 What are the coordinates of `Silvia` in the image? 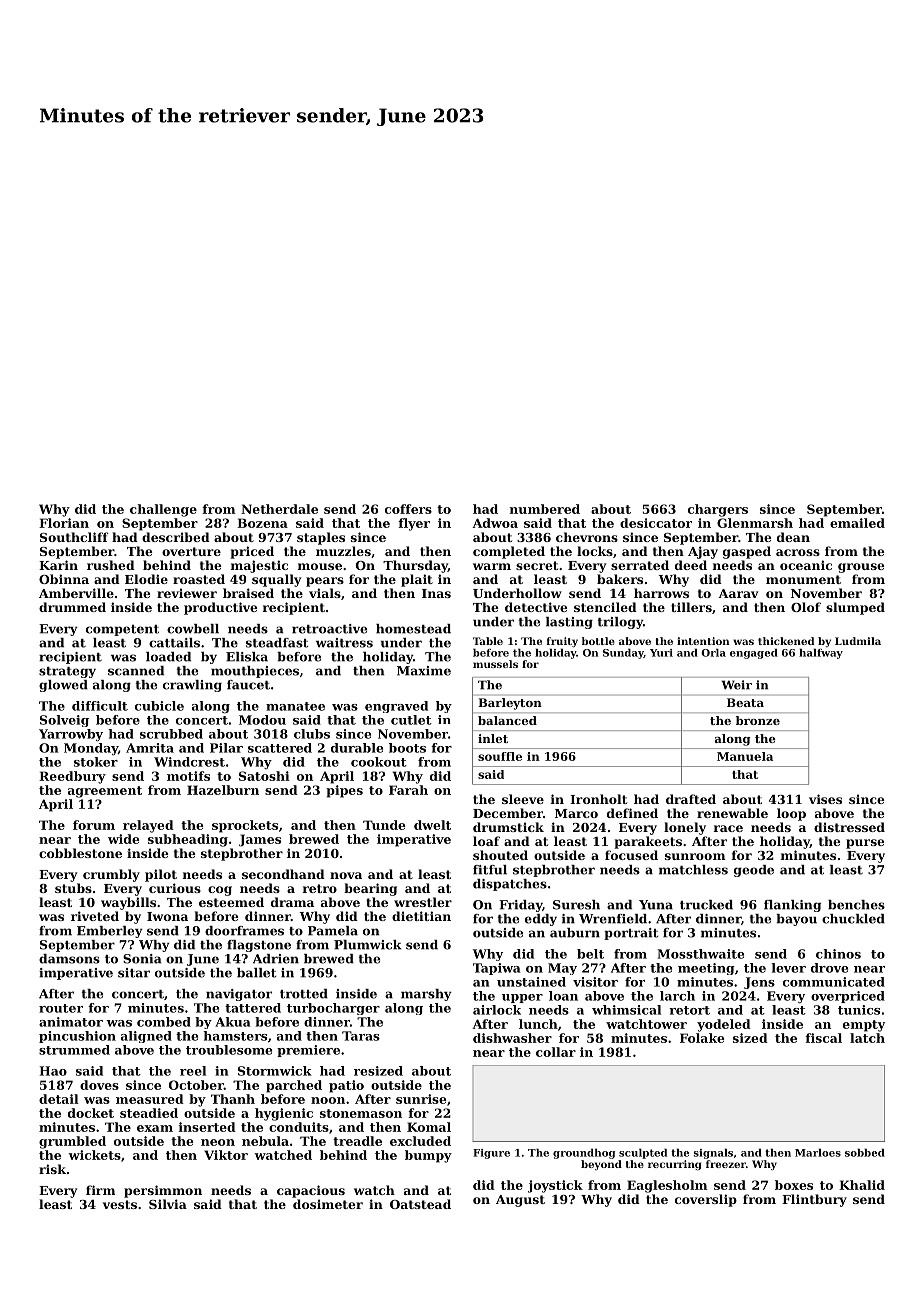 It's located at (168, 1204).
